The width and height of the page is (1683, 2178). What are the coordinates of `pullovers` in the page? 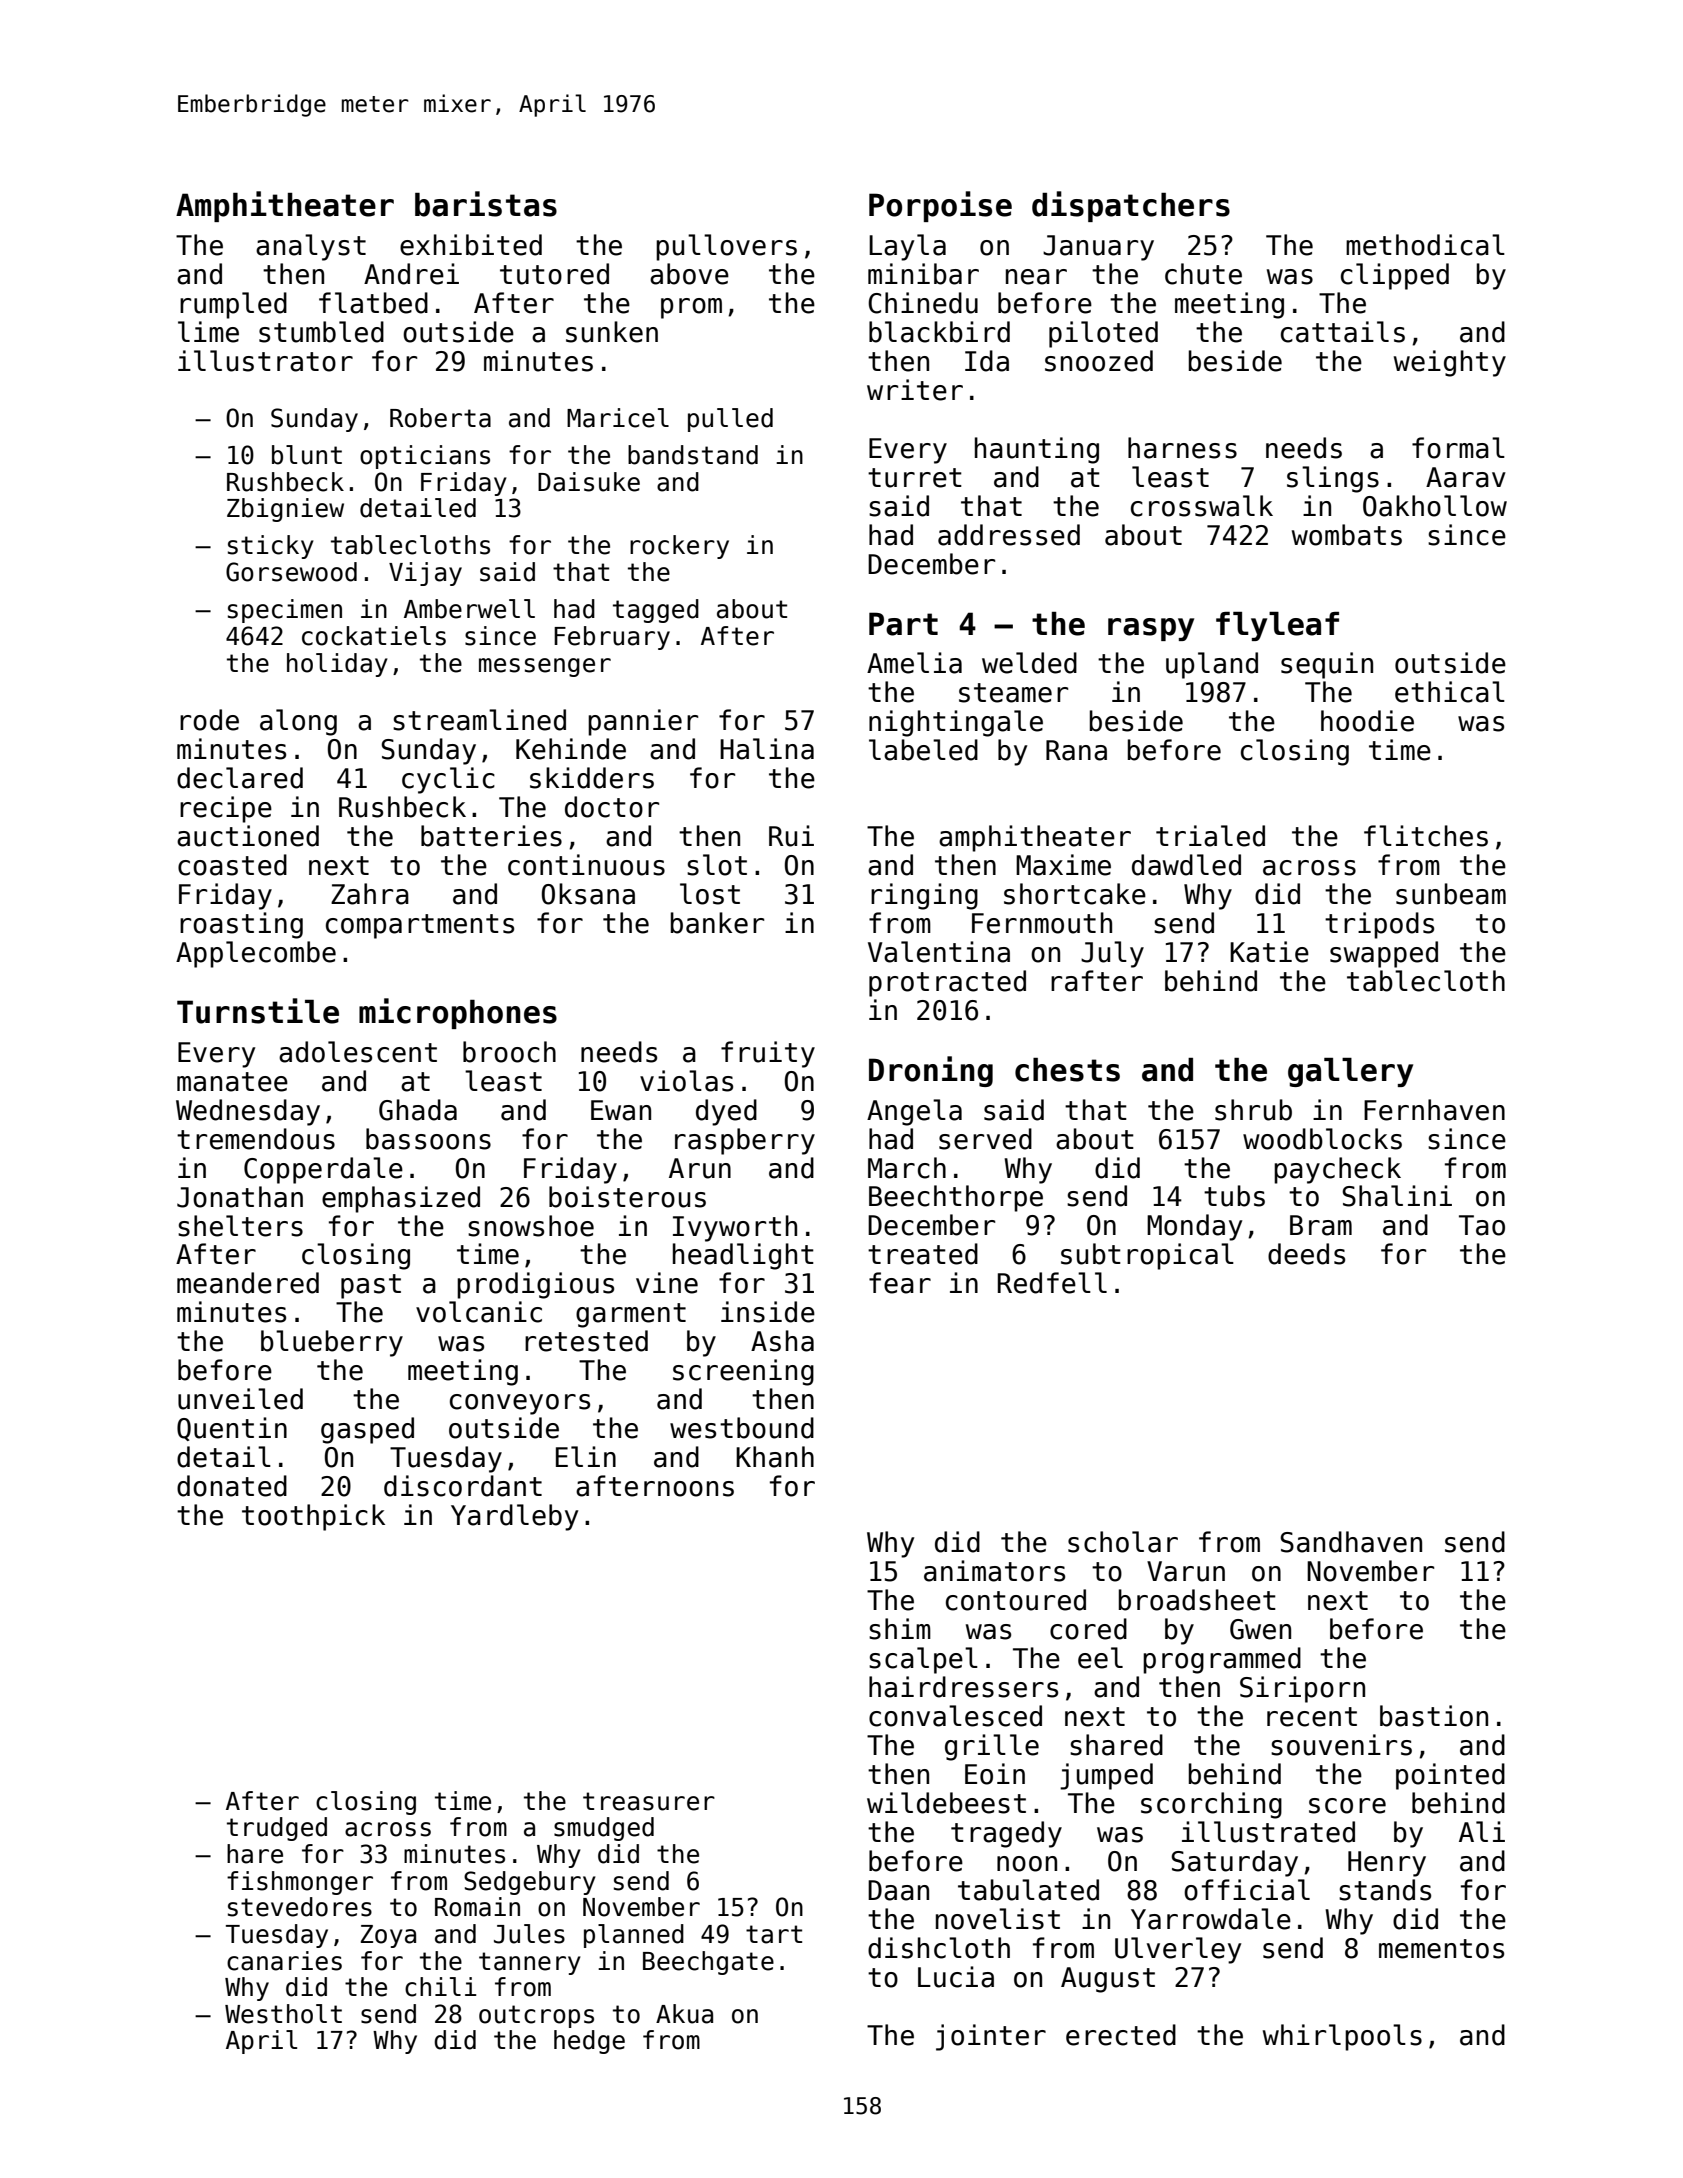 It's located at (726, 247).
